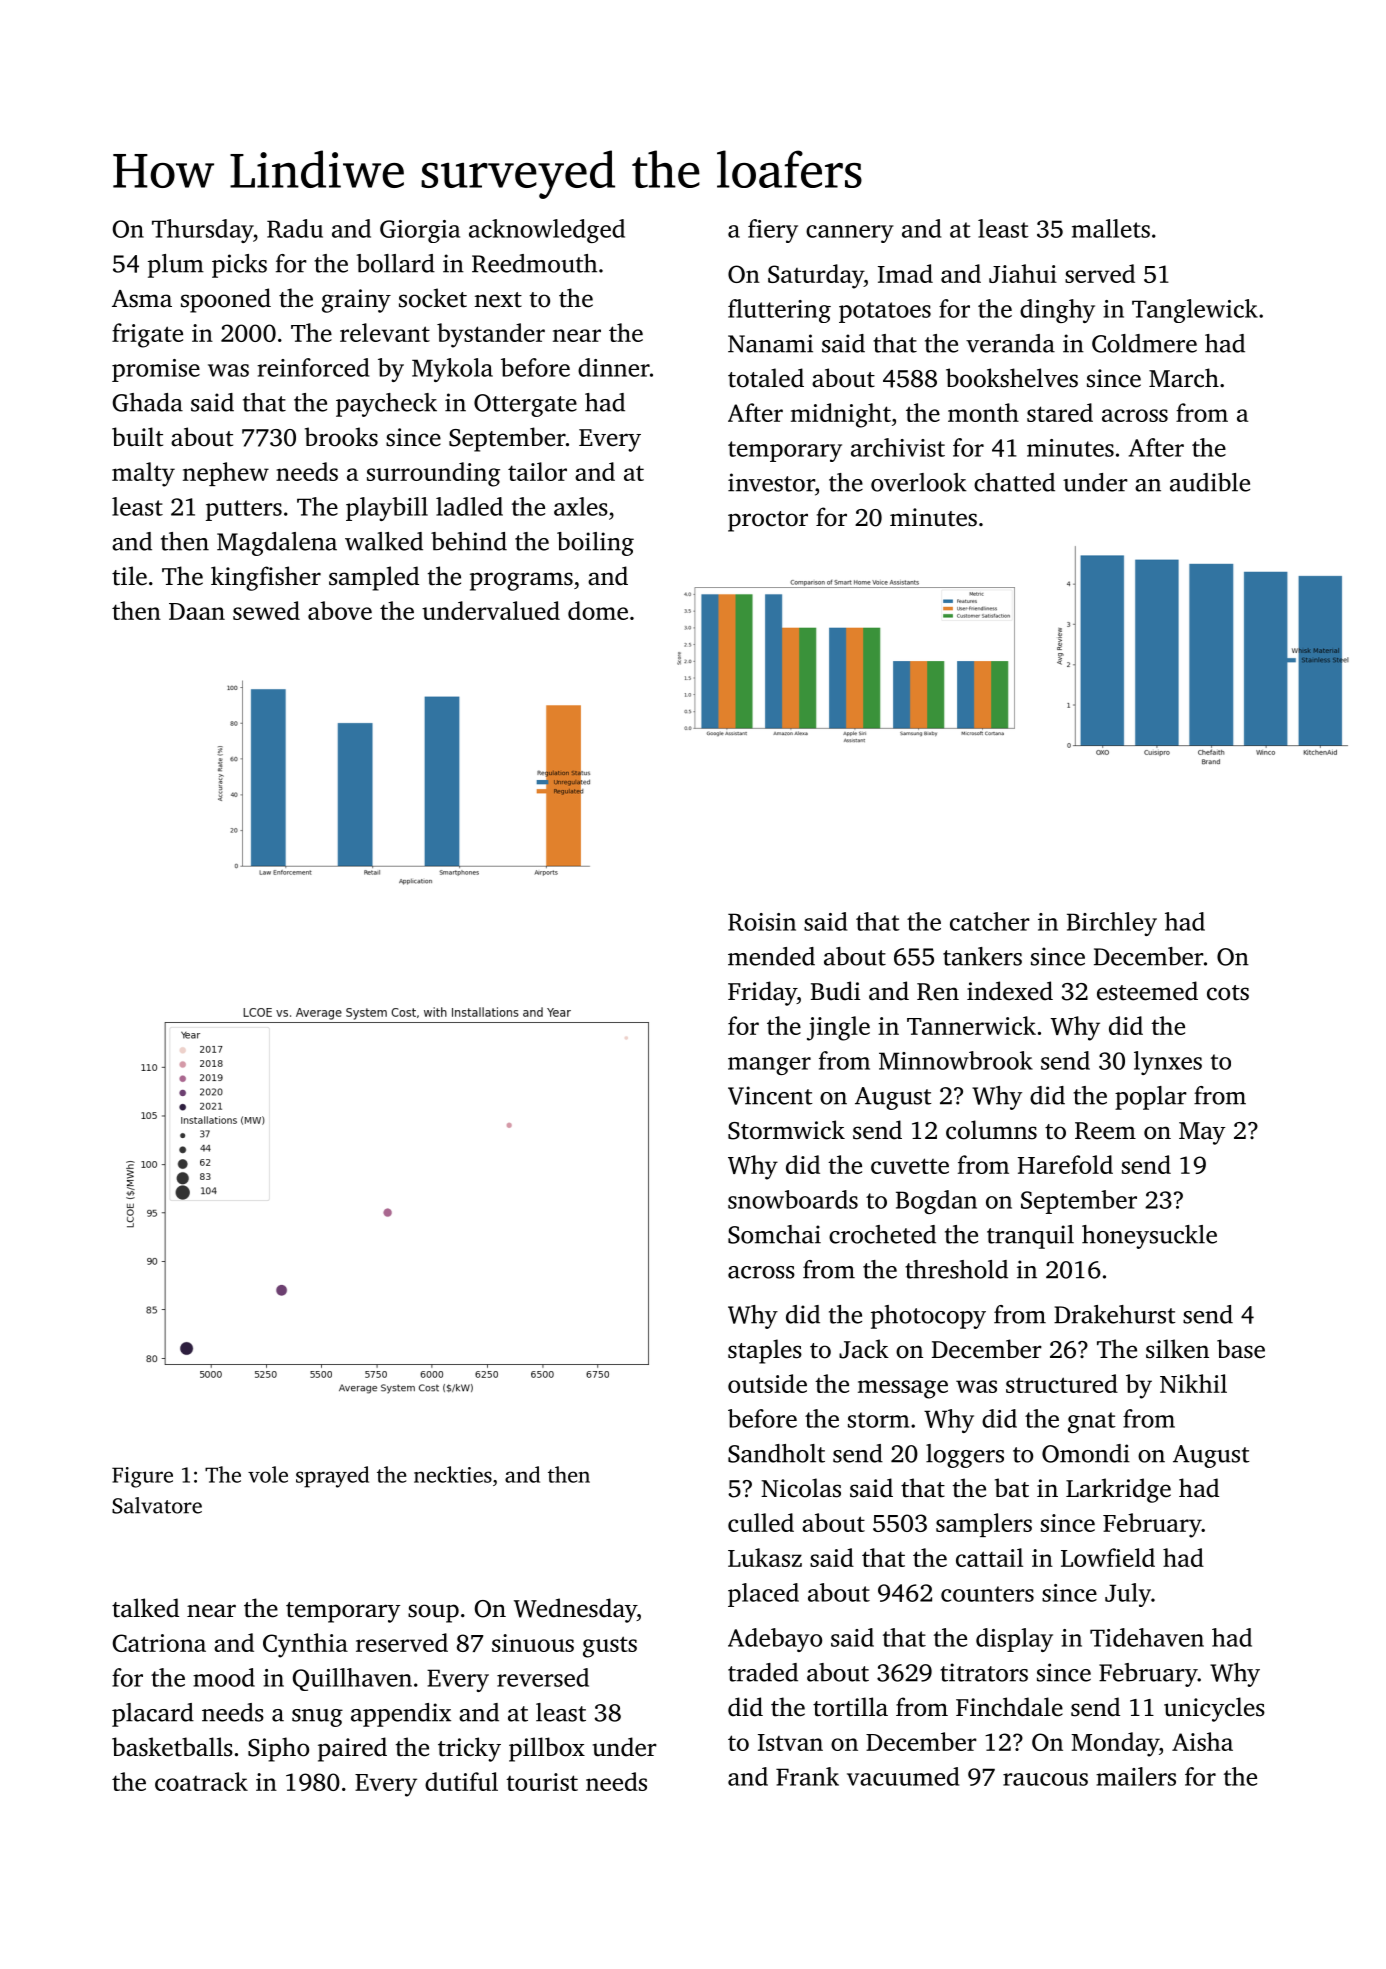  What do you see at coordinates (771, 956) in the page?
I see `mended` at bounding box center [771, 956].
